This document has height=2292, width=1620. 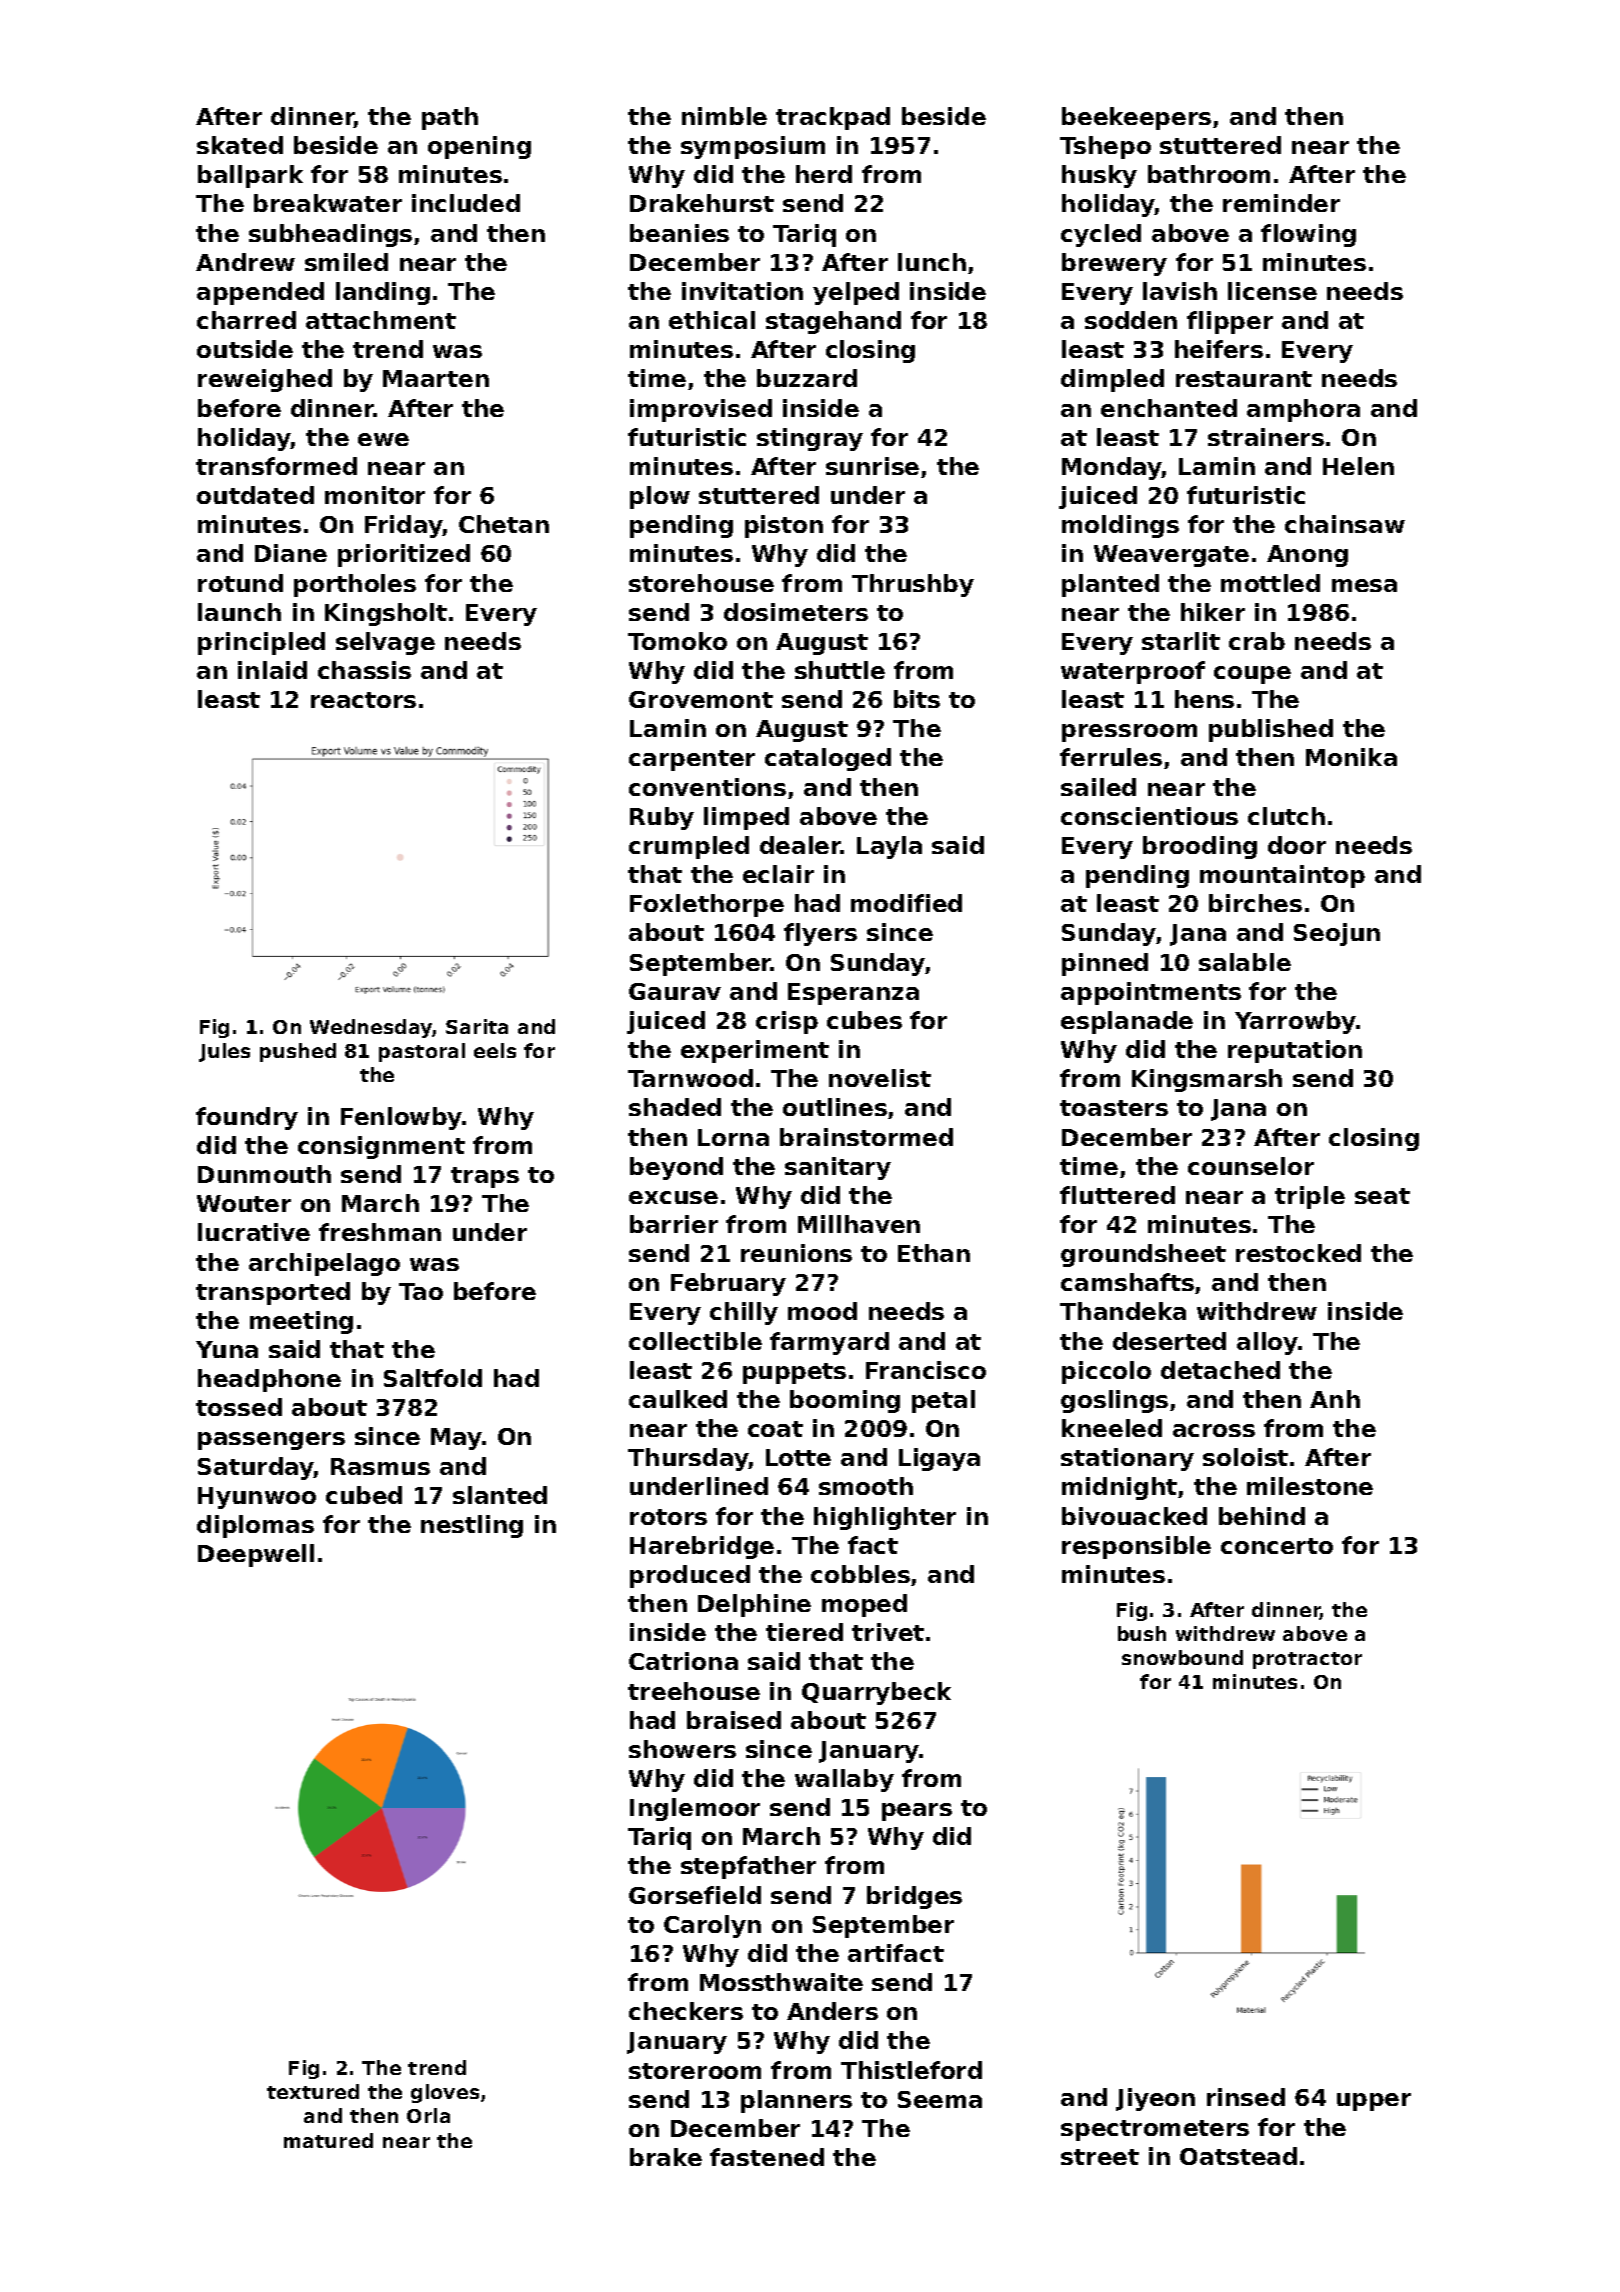 What do you see at coordinates (1214, 1430) in the document?
I see `across` at bounding box center [1214, 1430].
